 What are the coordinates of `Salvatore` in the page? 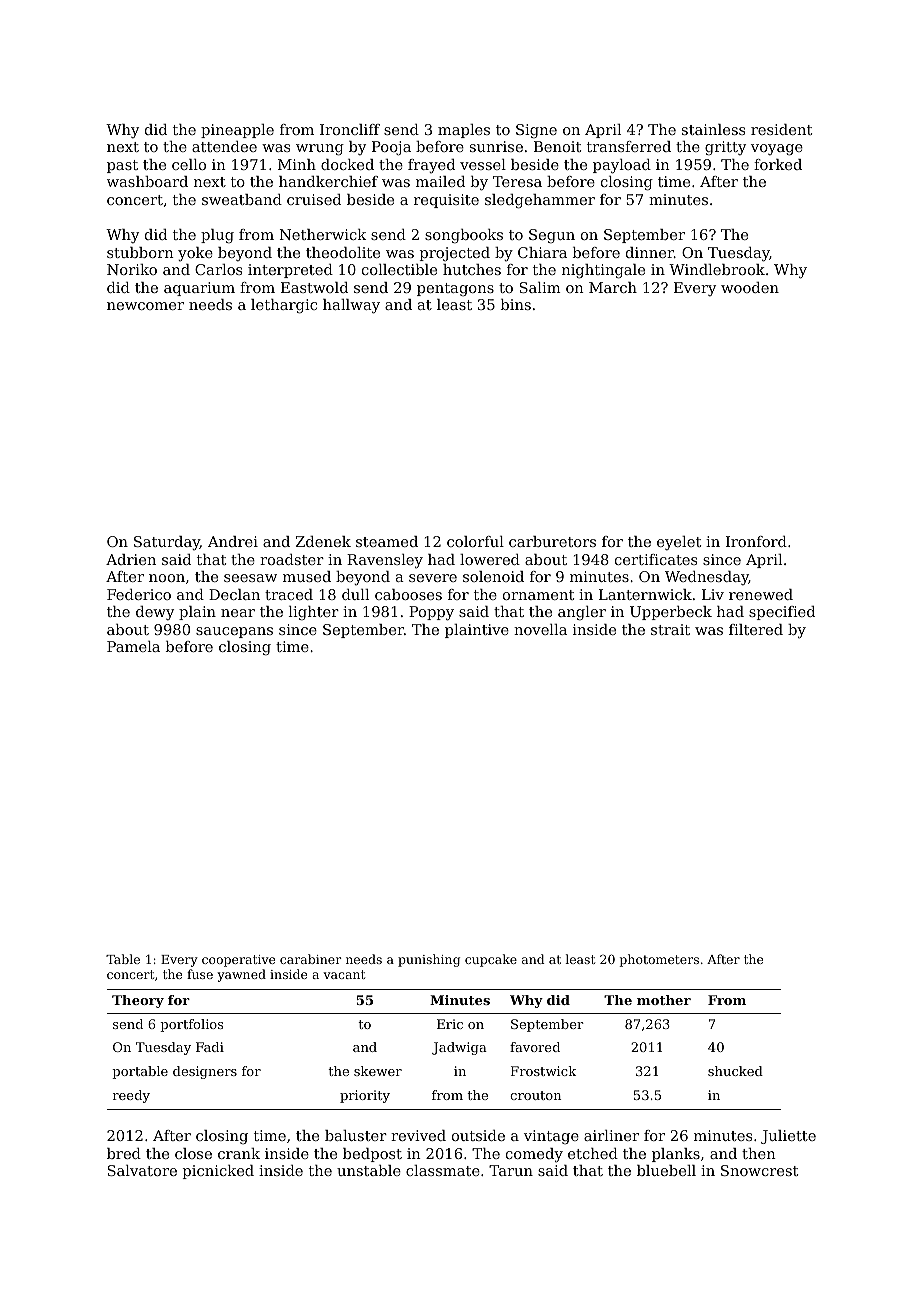 It's located at (142, 1170).
